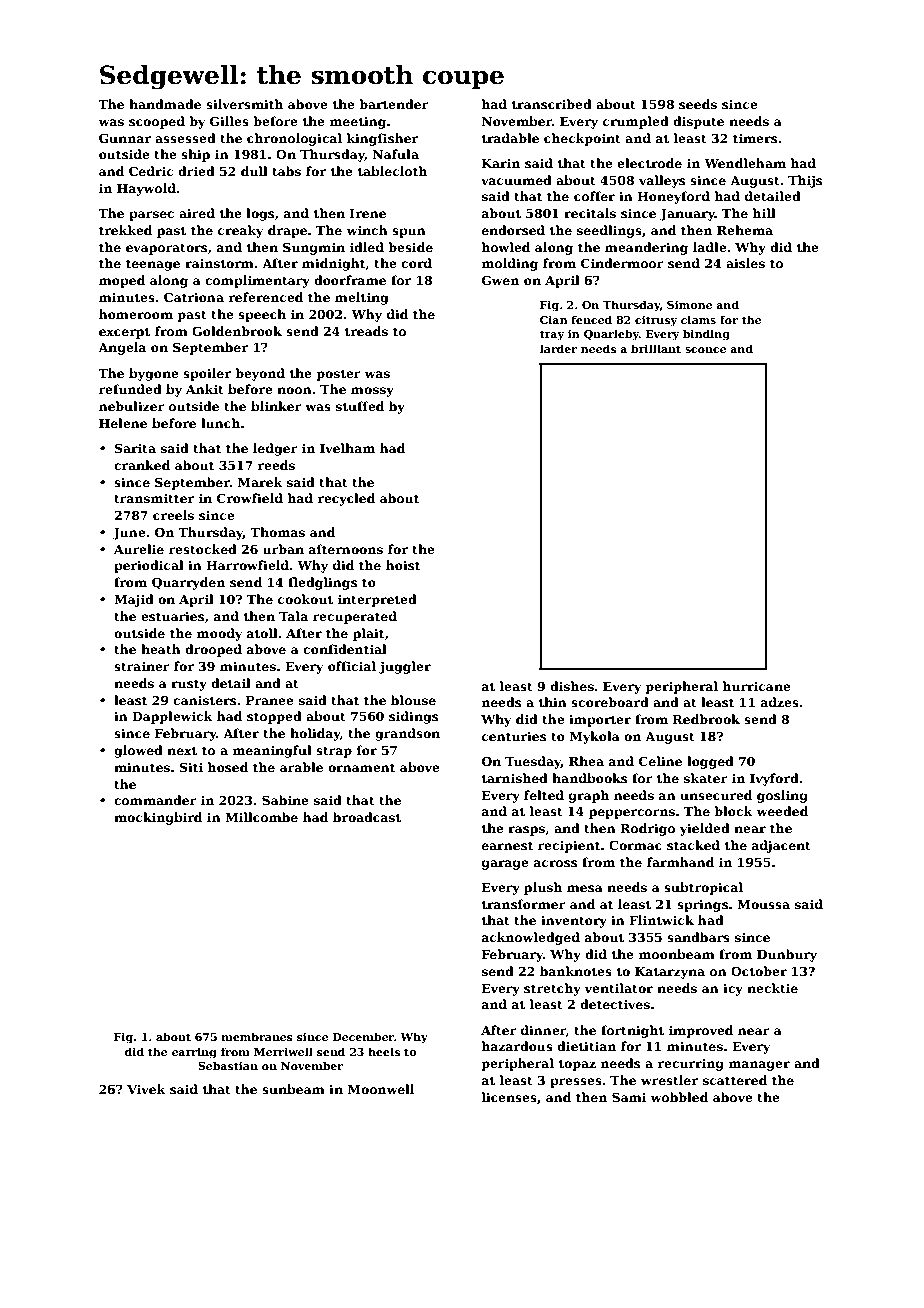  Describe the element at coordinates (138, 751) in the document. I see `glowed` at that location.
